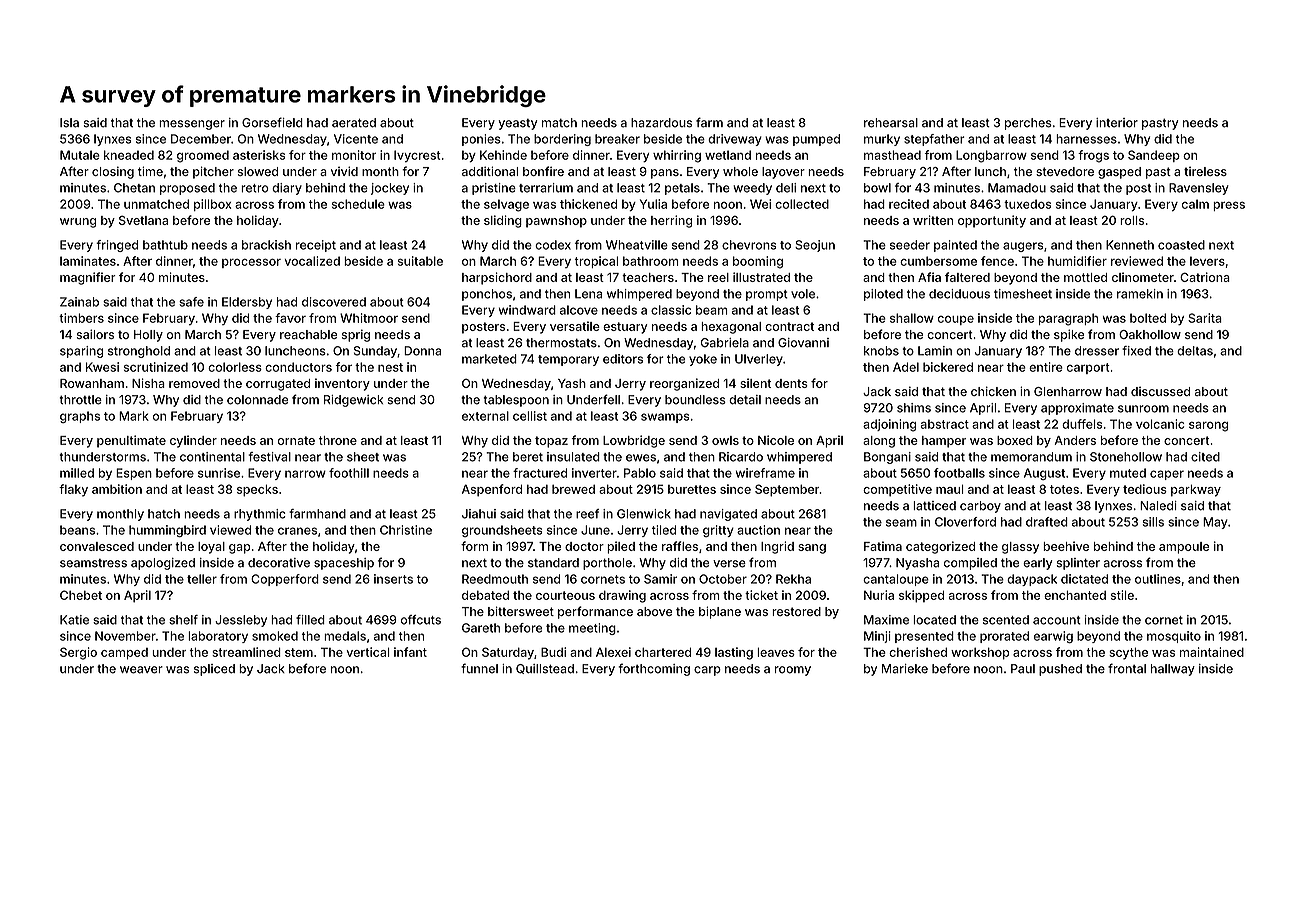 The image size is (1308, 924). What do you see at coordinates (725, 440) in the screenshot?
I see `owls` at bounding box center [725, 440].
